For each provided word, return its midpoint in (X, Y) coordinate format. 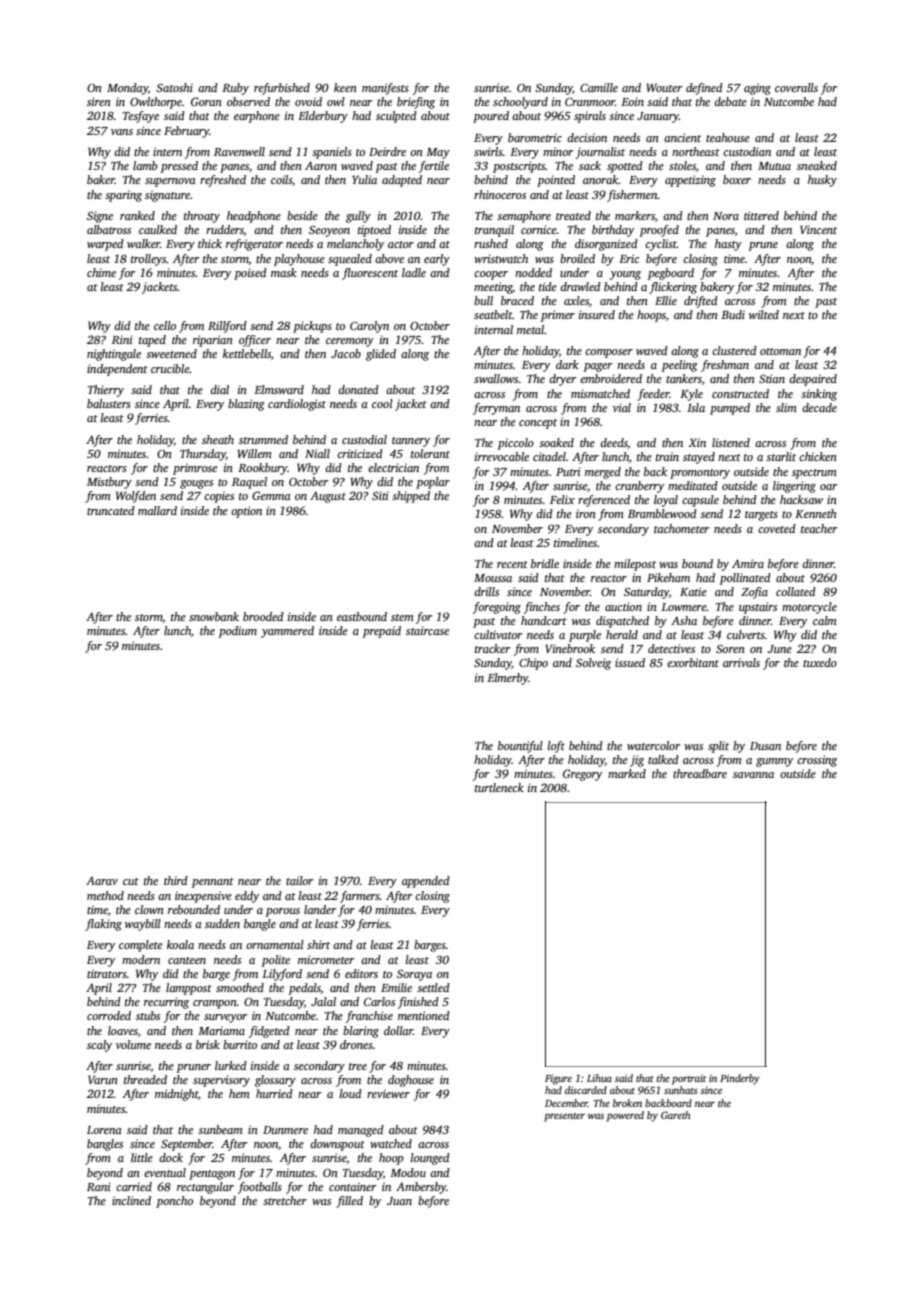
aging (757, 89)
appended (426, 882)
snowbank (214, 616)
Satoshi (174, 87)
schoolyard (520, 103)
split (718, 747)
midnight (176, 1095)
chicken (818, 456)
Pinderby (740, 1079)
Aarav (102, 880)
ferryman (496, 409)
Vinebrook (570, 648)
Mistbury (109, 483)
